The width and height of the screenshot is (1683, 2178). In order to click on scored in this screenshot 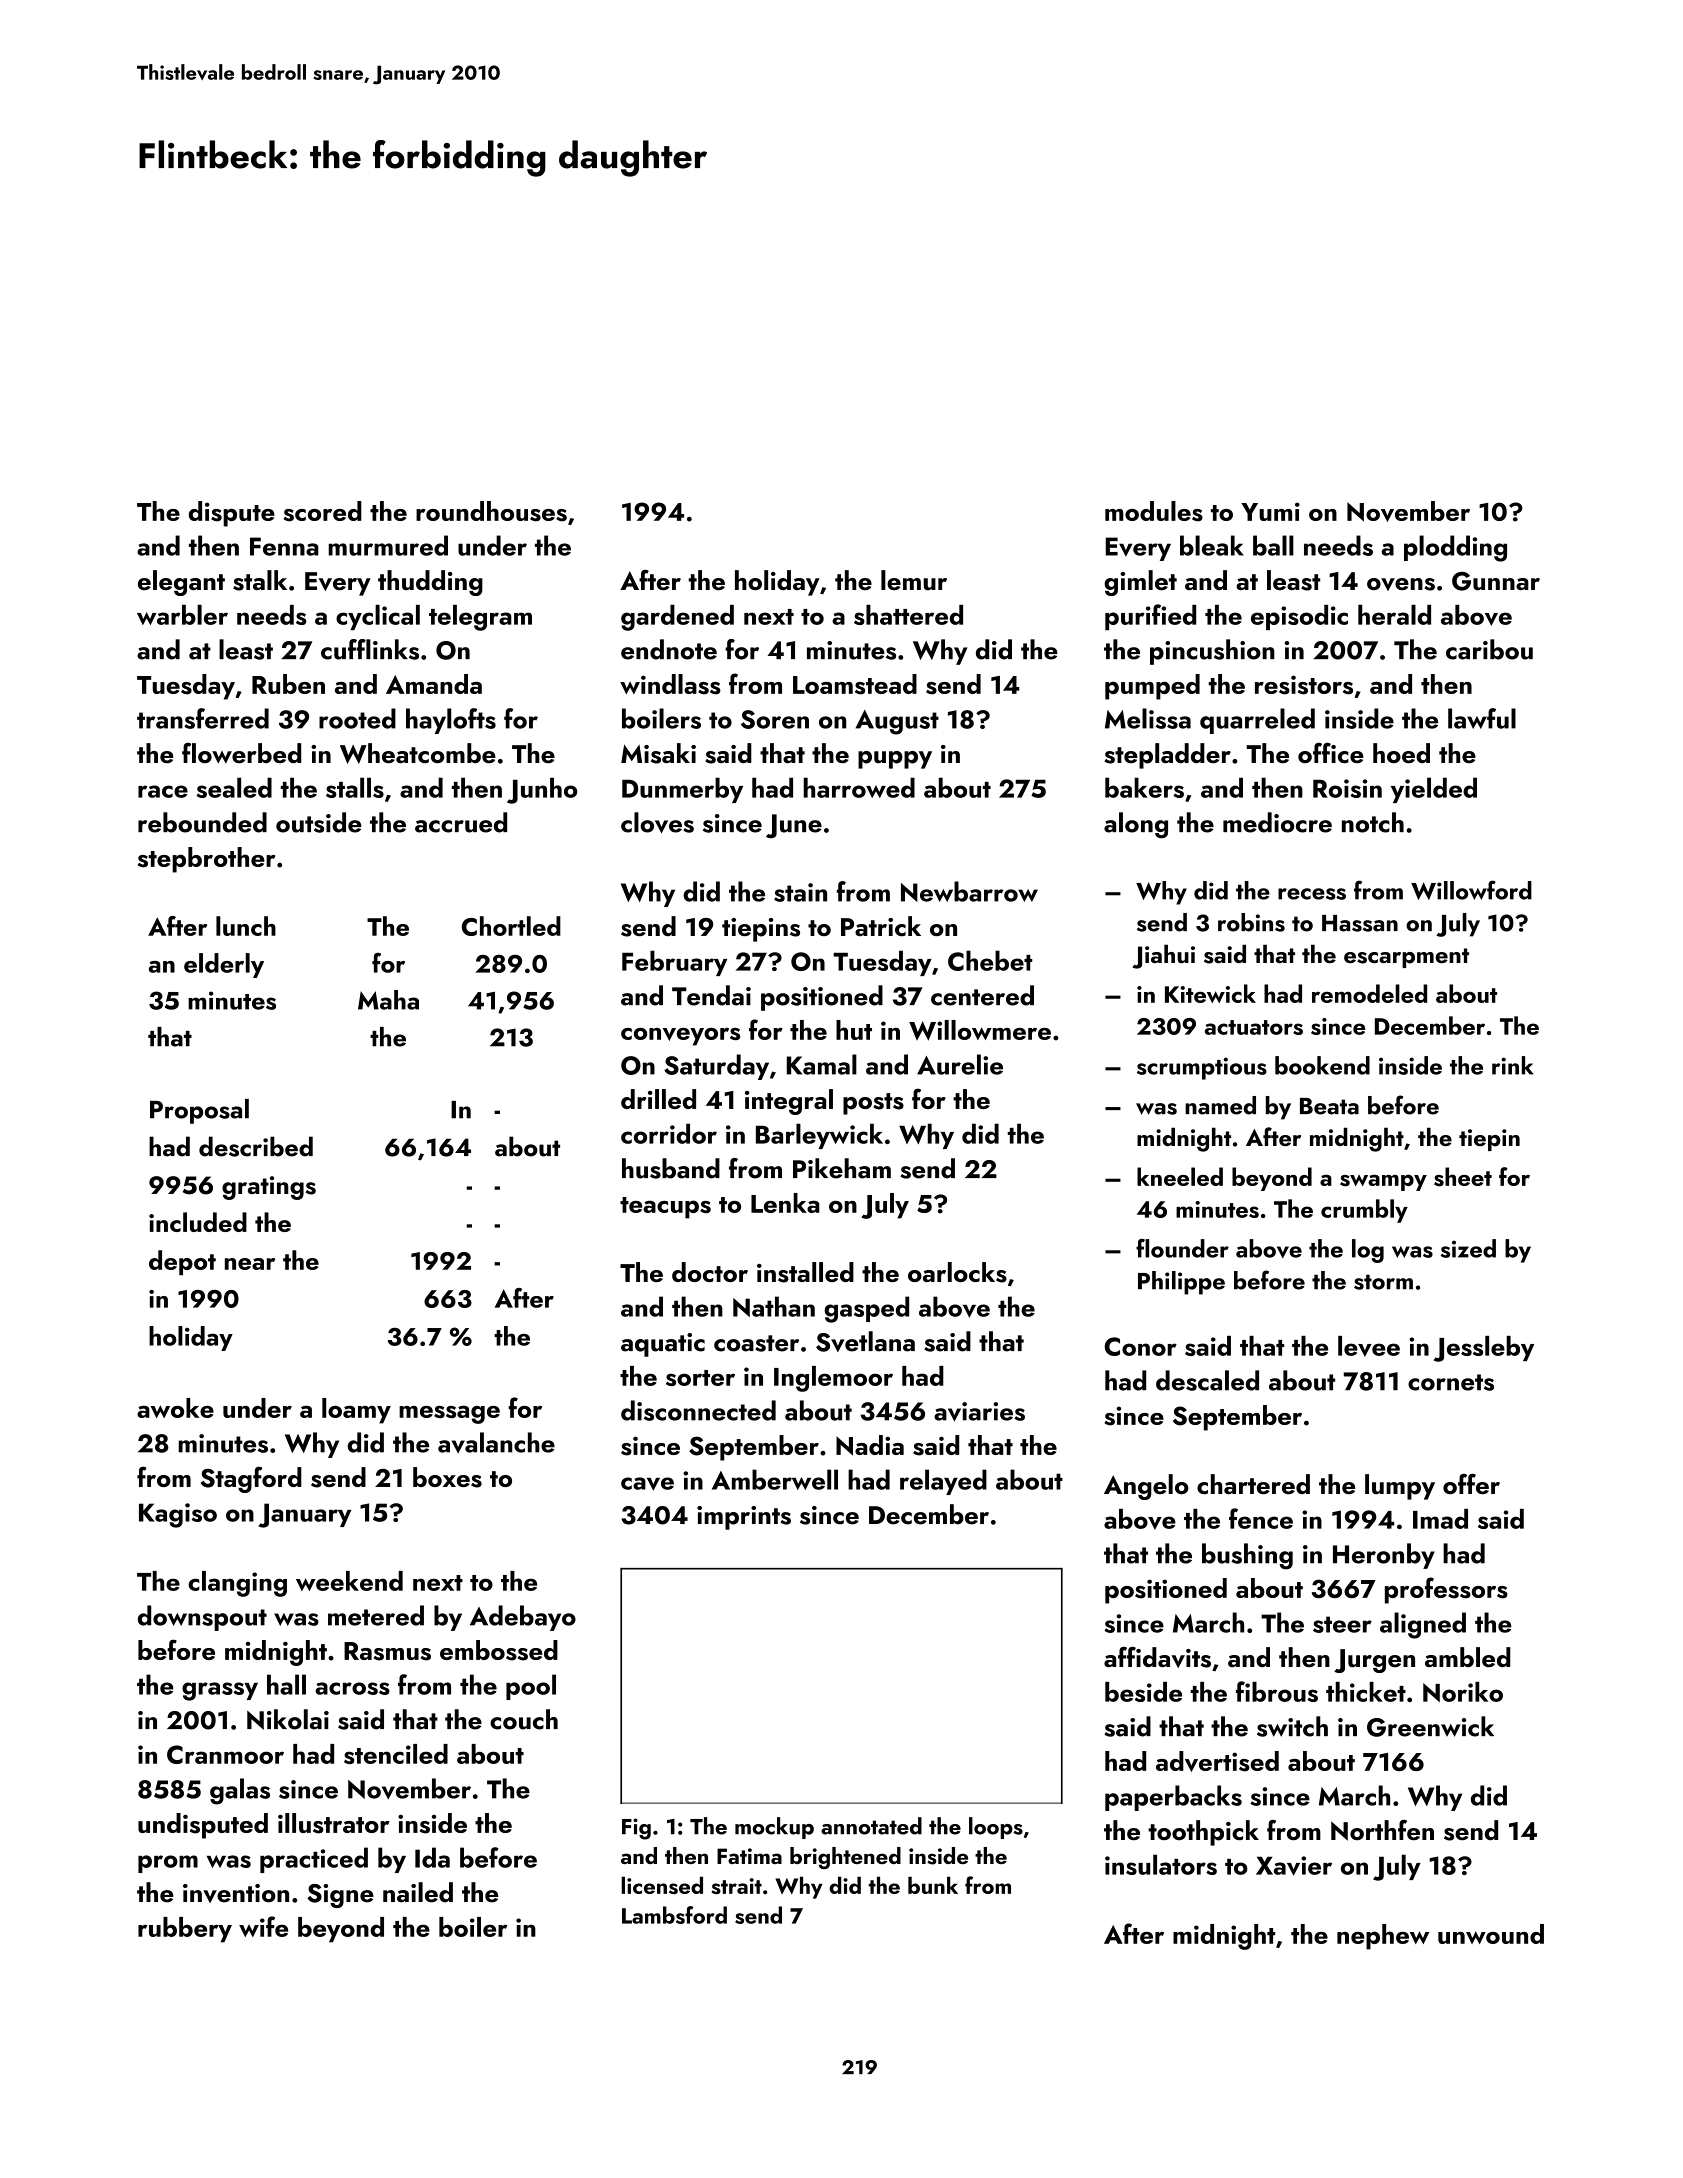, I will do `click(323, 511)`.
